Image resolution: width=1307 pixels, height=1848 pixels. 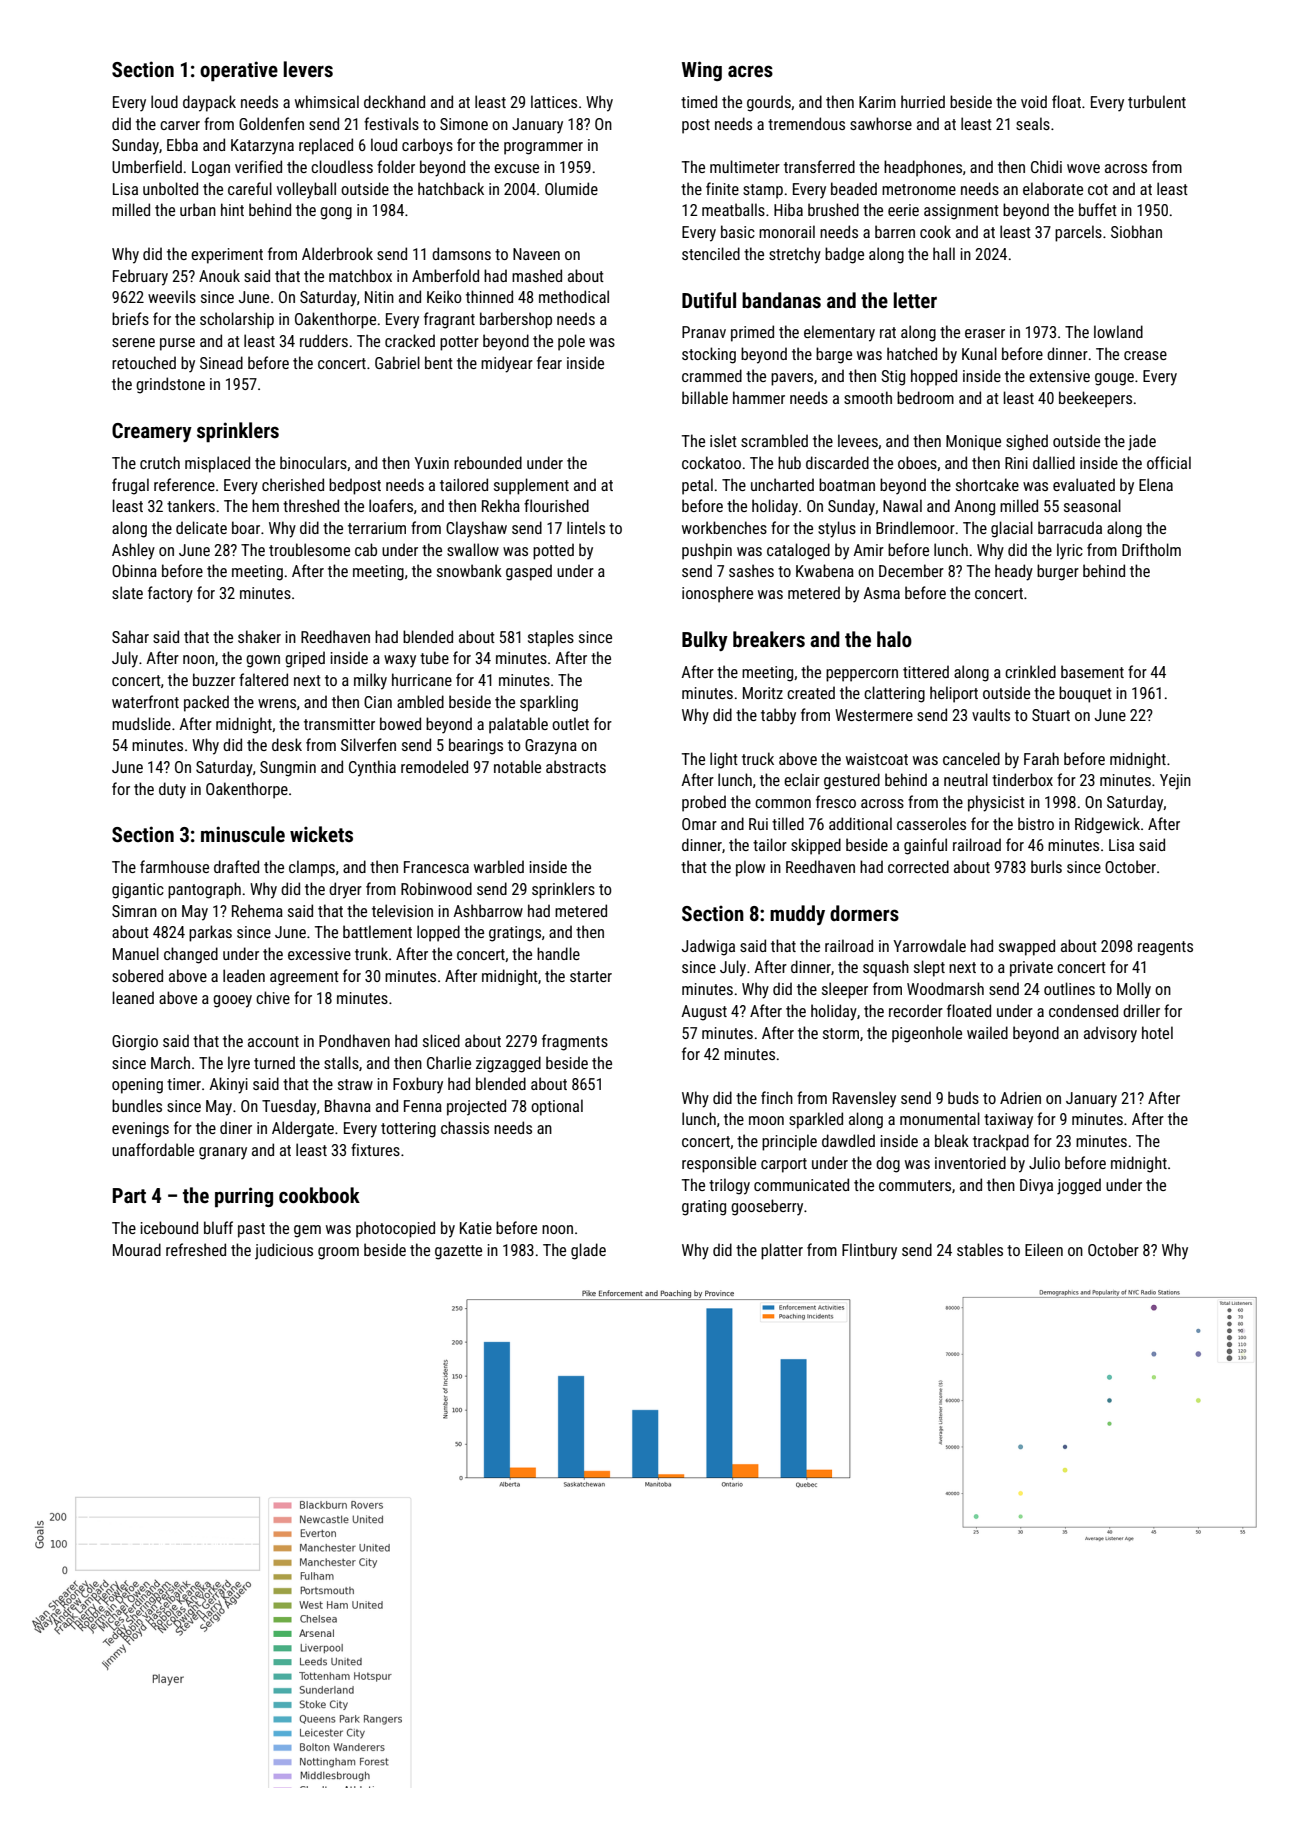 I want to click on daypack, so click(x=209, y=103).
